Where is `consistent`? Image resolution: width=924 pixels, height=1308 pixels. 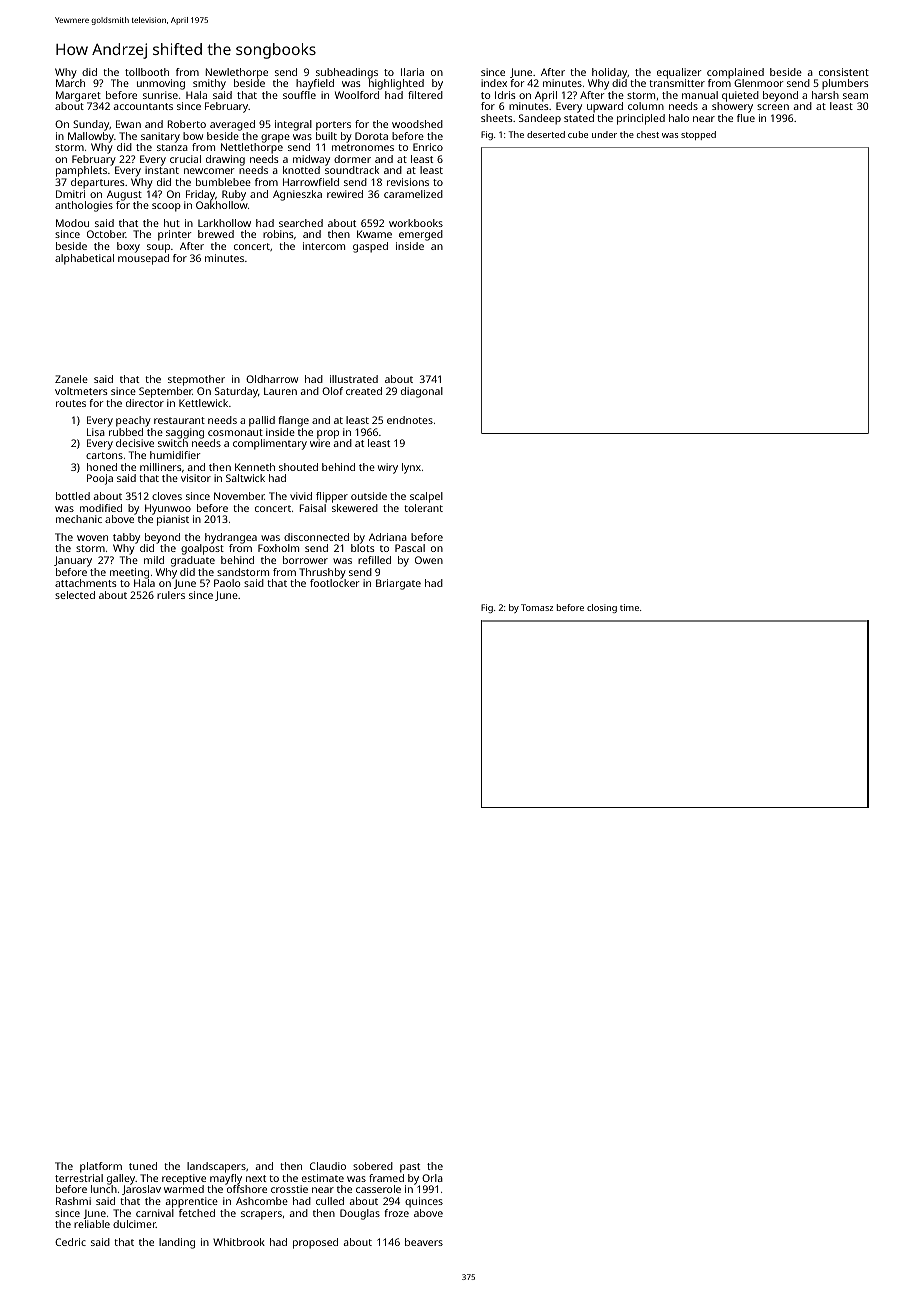 consistent is located at coordinates (844, 72).
